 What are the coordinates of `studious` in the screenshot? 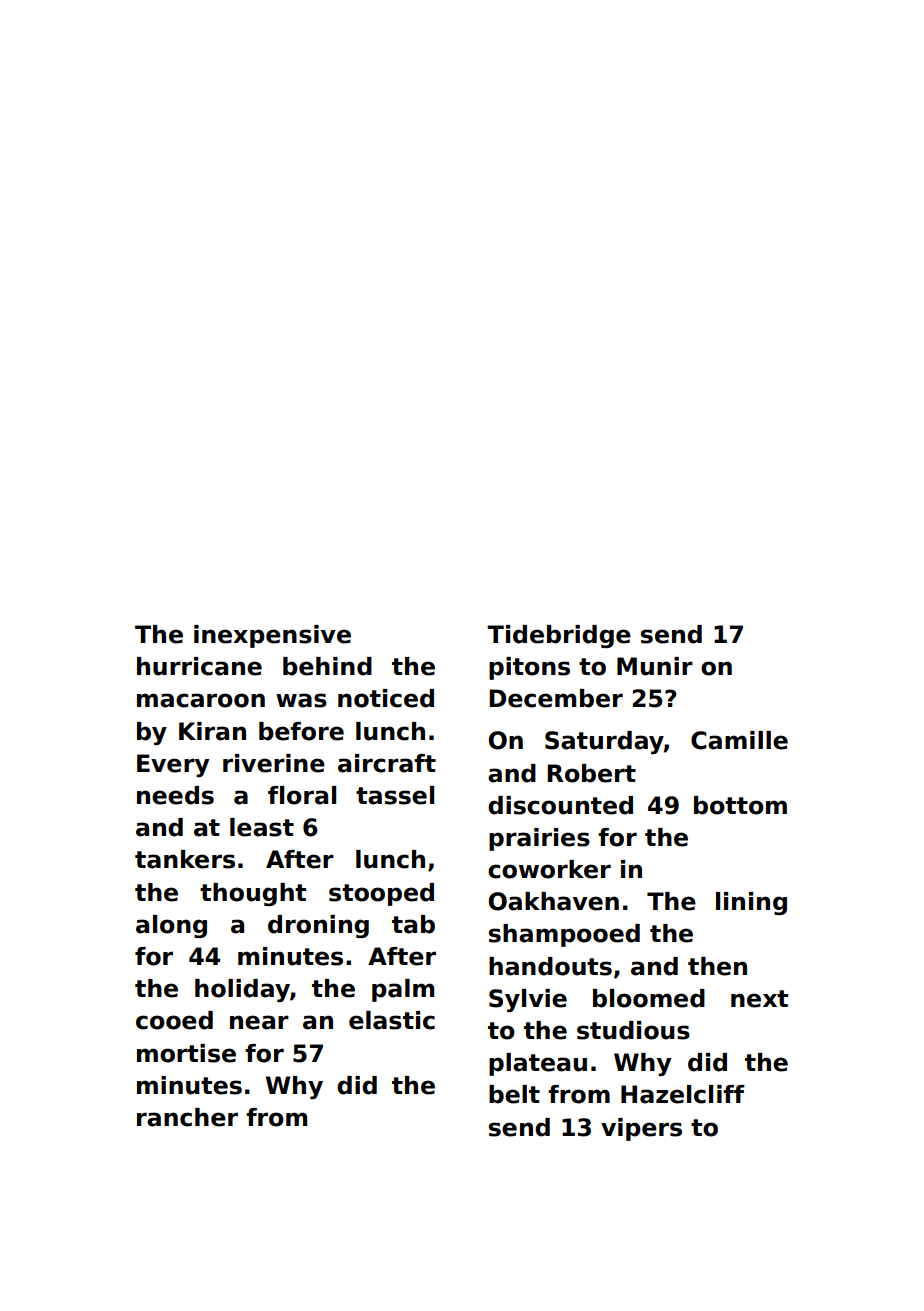 It's located at (633, 1030).
